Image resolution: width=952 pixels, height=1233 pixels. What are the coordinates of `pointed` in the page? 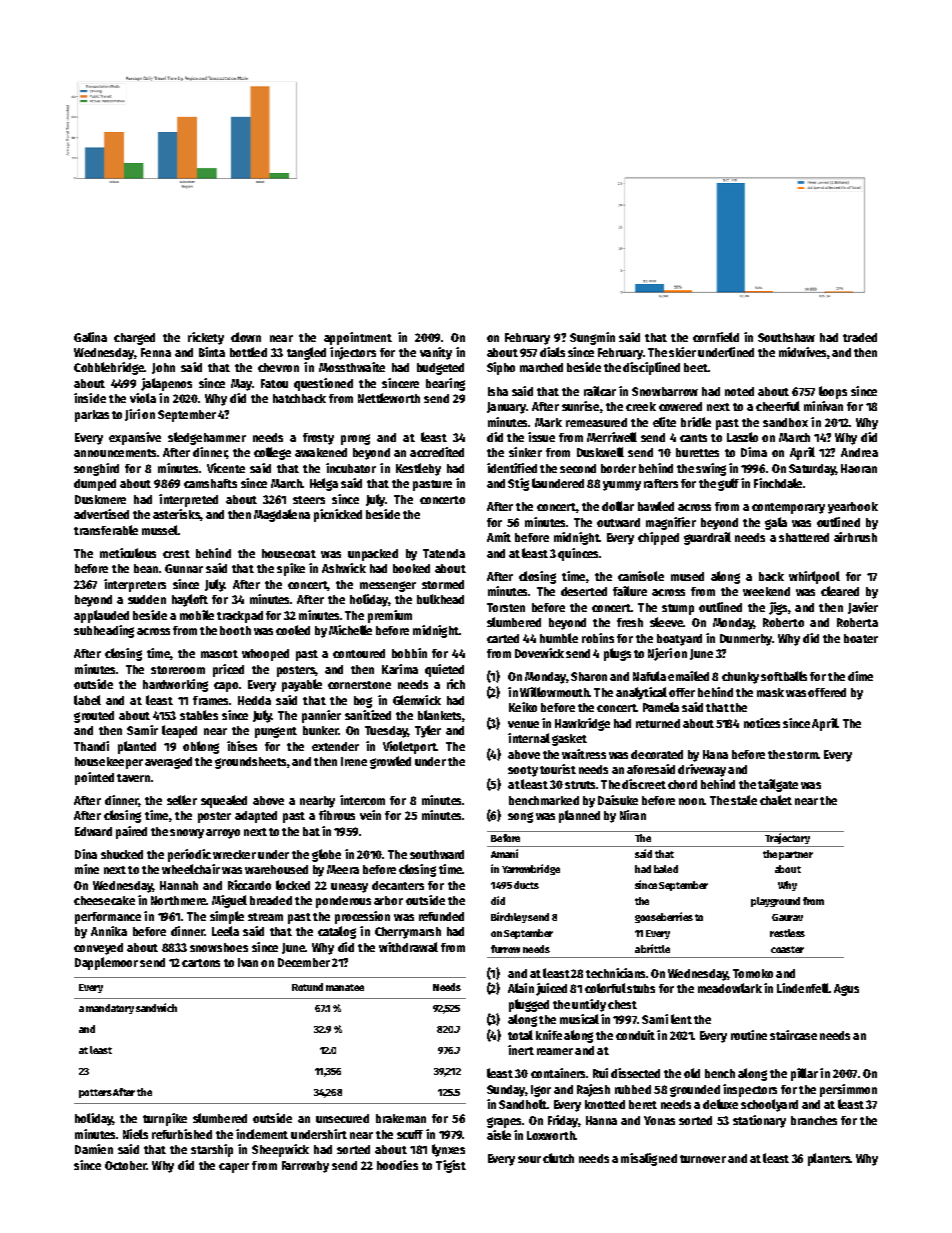 It's located at (94, 778).
